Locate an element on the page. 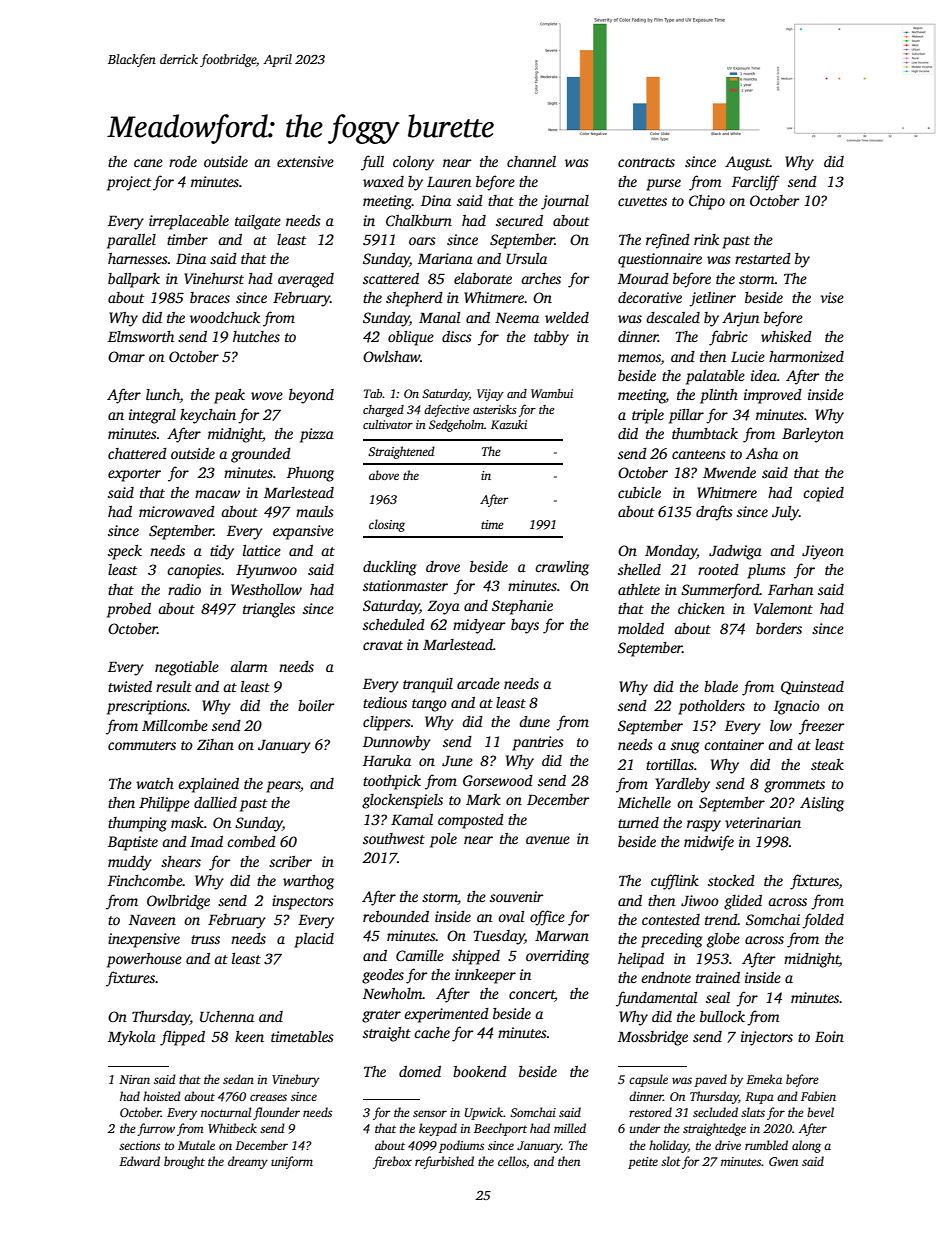  domed is located at coordinates (420, 1071).
